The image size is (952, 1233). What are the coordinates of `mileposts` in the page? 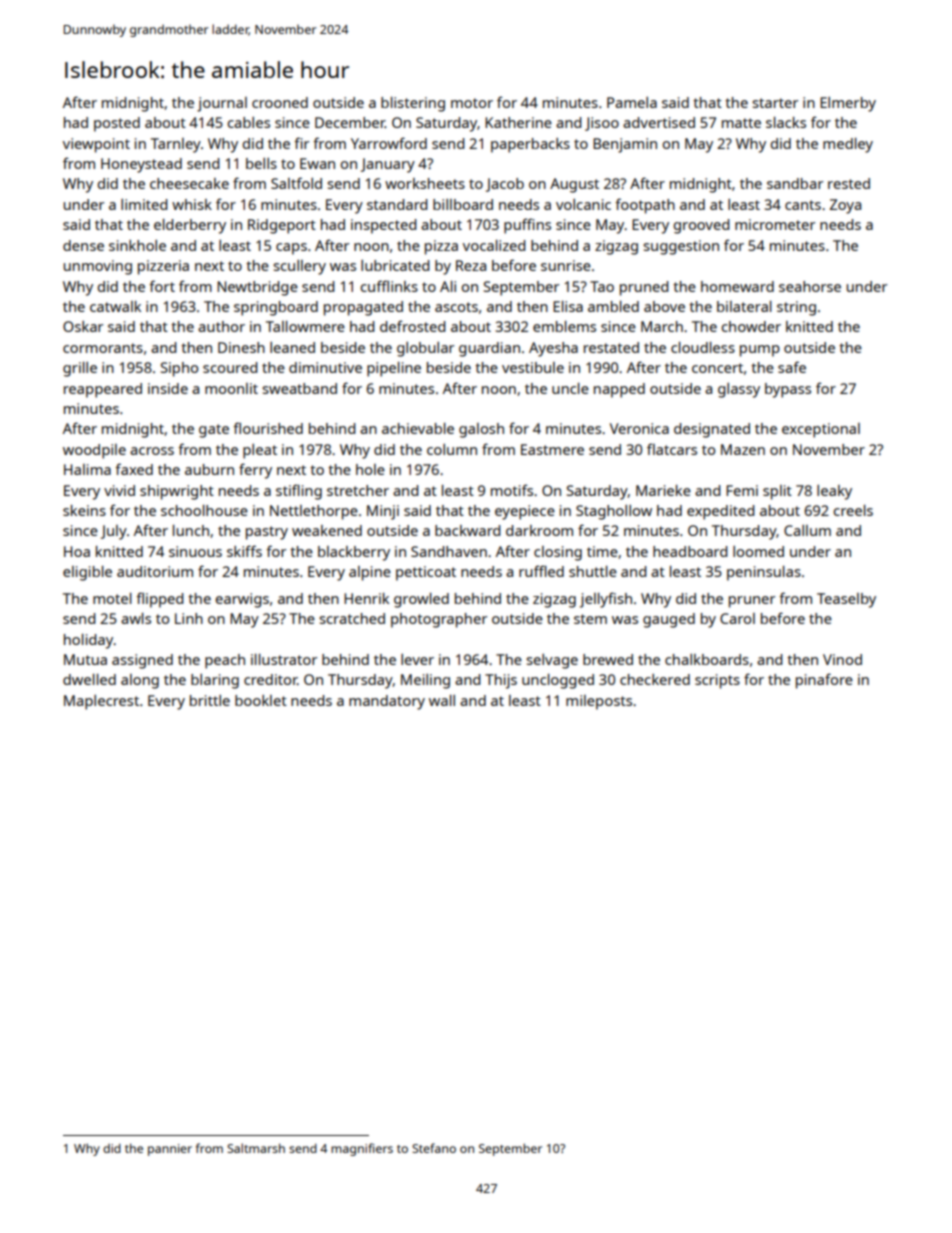 It's located at (599, 702).
